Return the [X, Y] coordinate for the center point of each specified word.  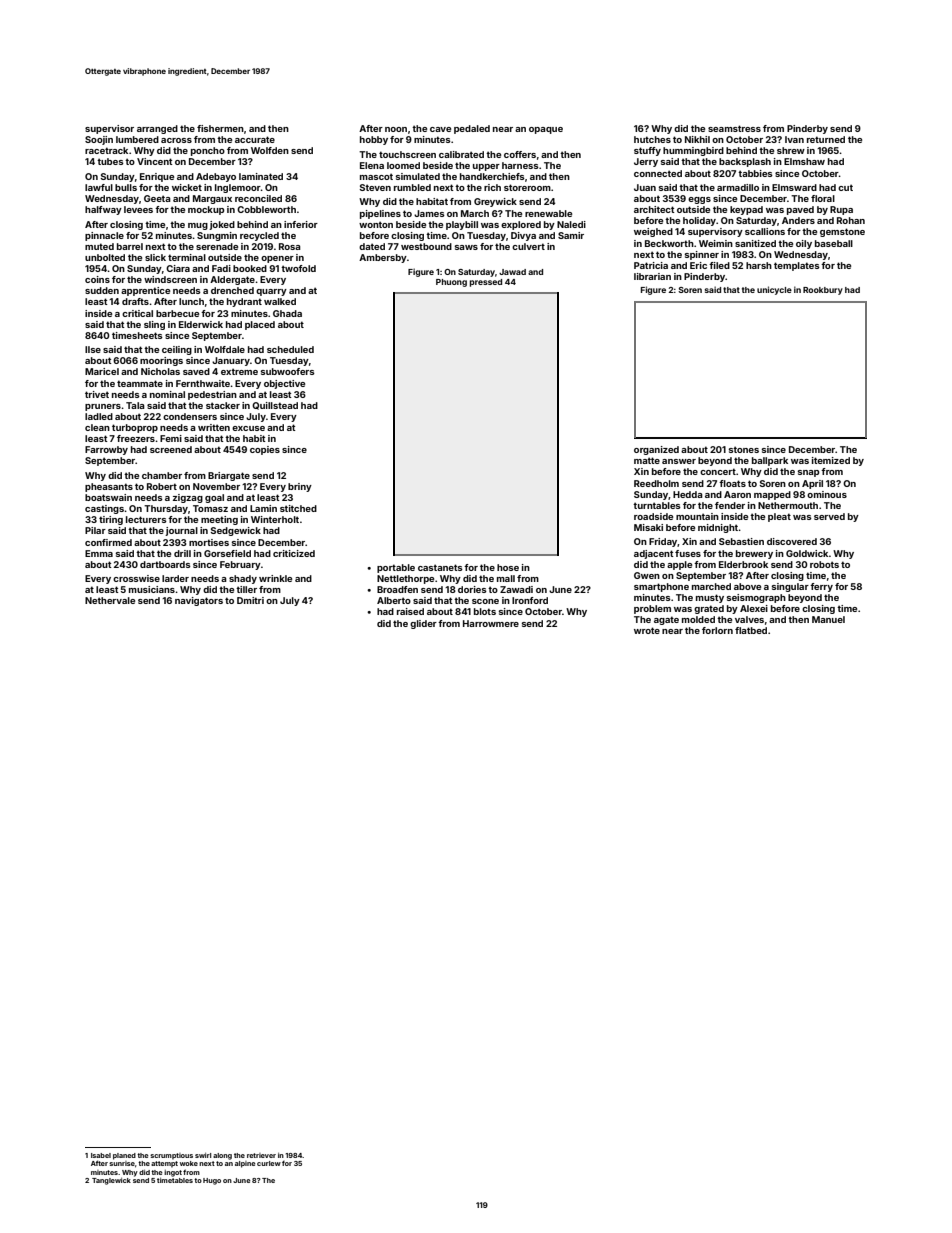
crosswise [136, 578]
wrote [647, 630]
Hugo [212, 1181]
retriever [261, 1155]
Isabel [101, 1155]
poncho [208, 151]
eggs [699, 200]
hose [508, 567]
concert [718, 471]
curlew [269, 1163]
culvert [528, 246]
